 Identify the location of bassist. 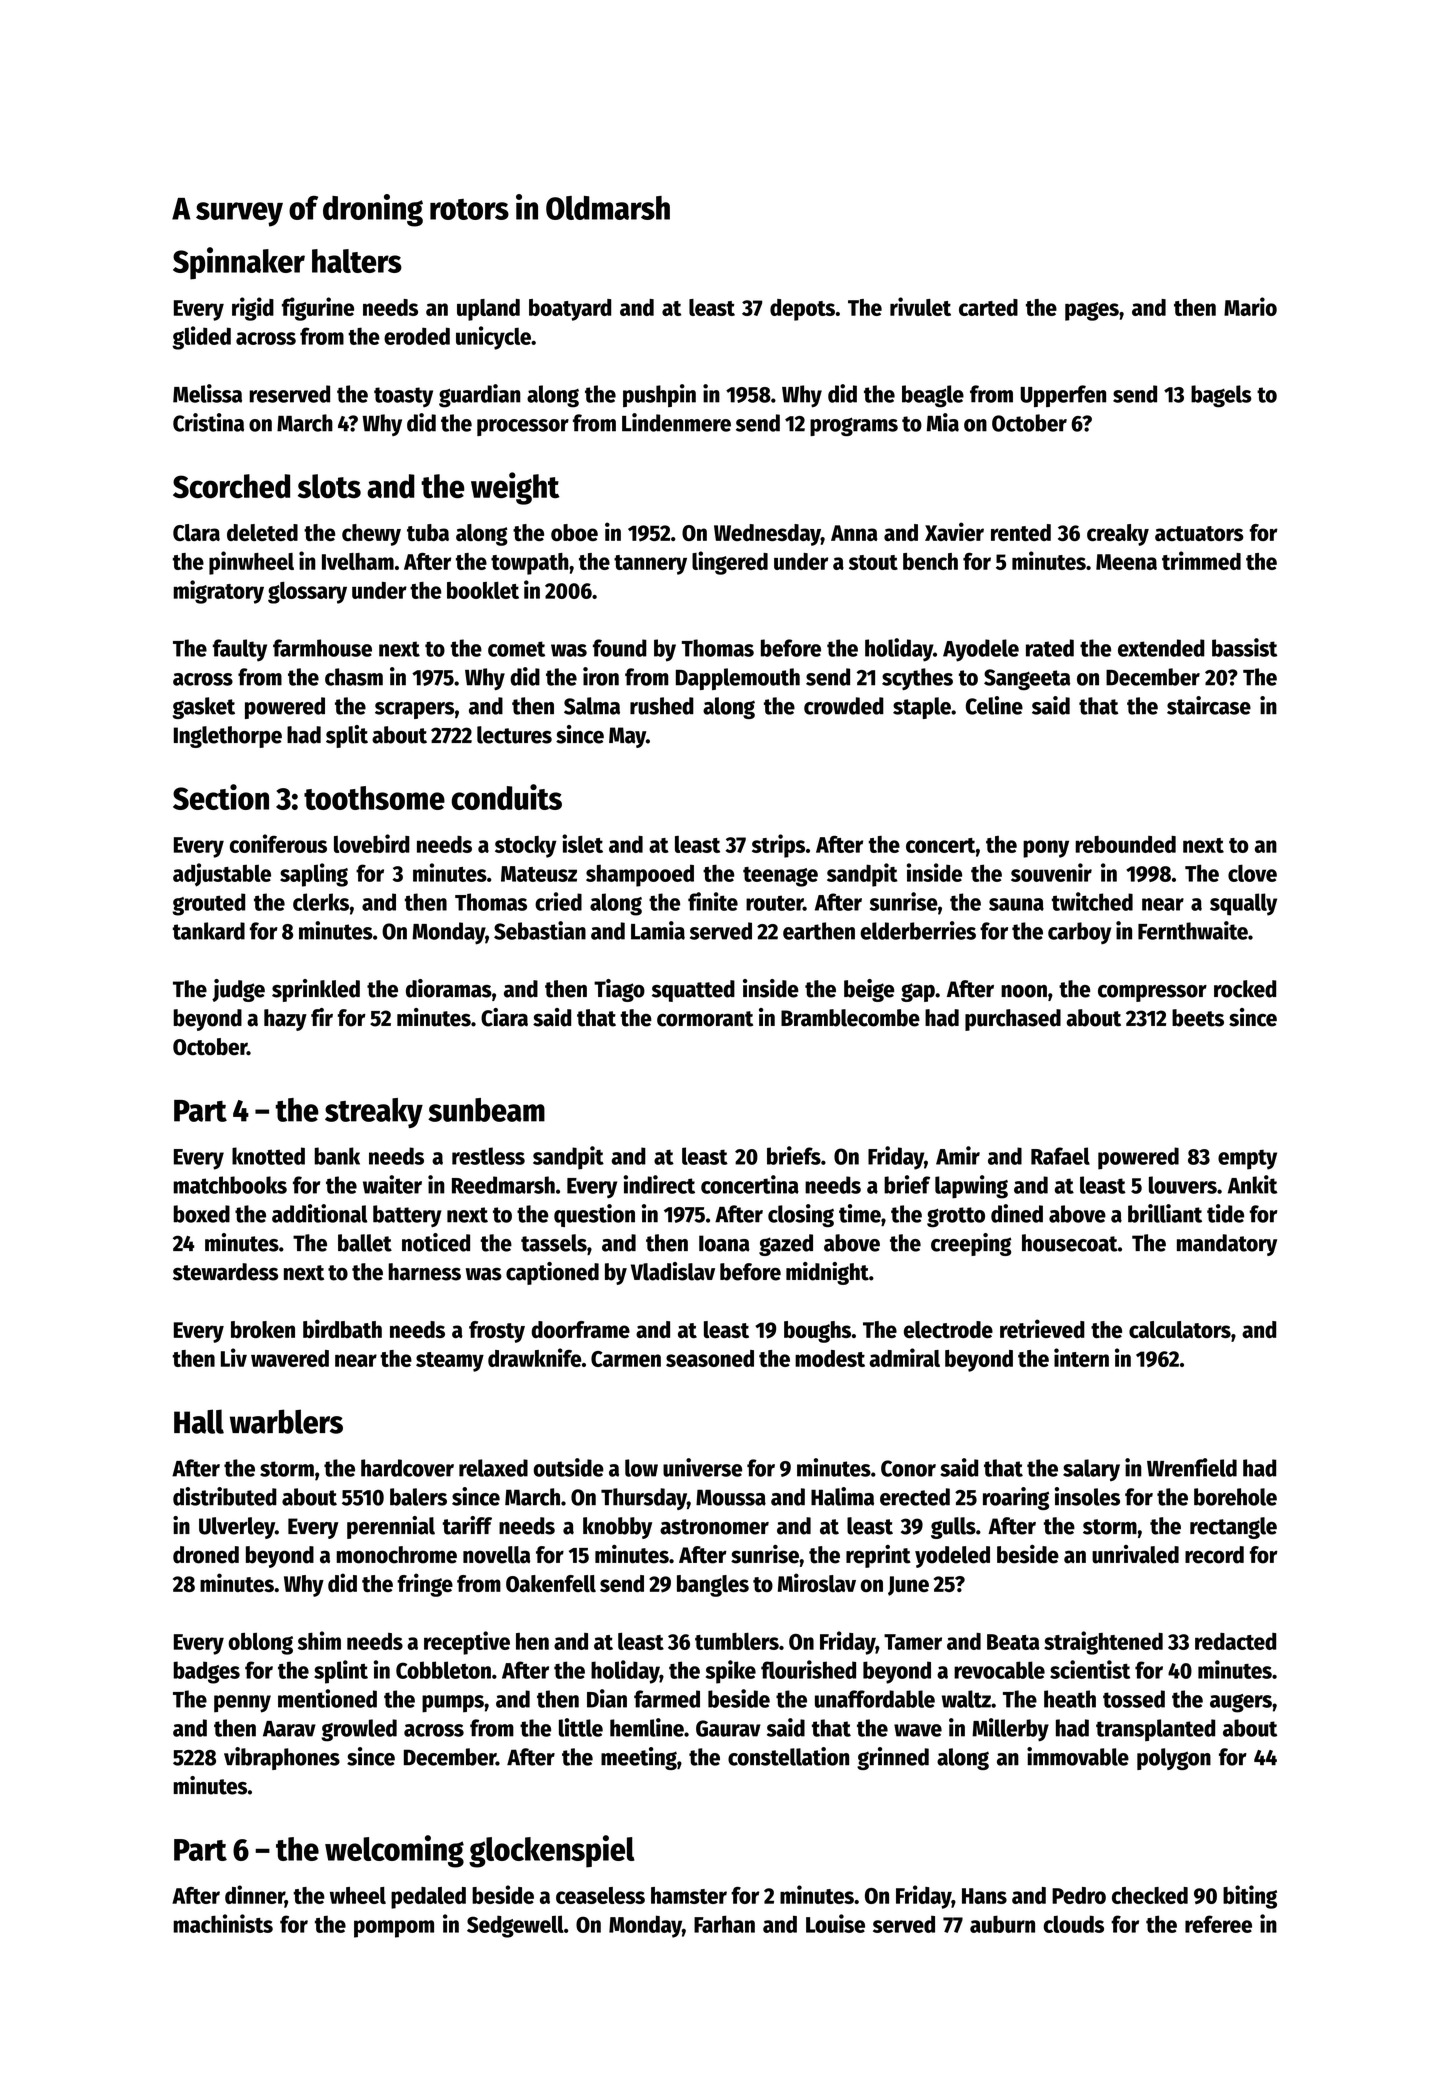
(1244, 647).
